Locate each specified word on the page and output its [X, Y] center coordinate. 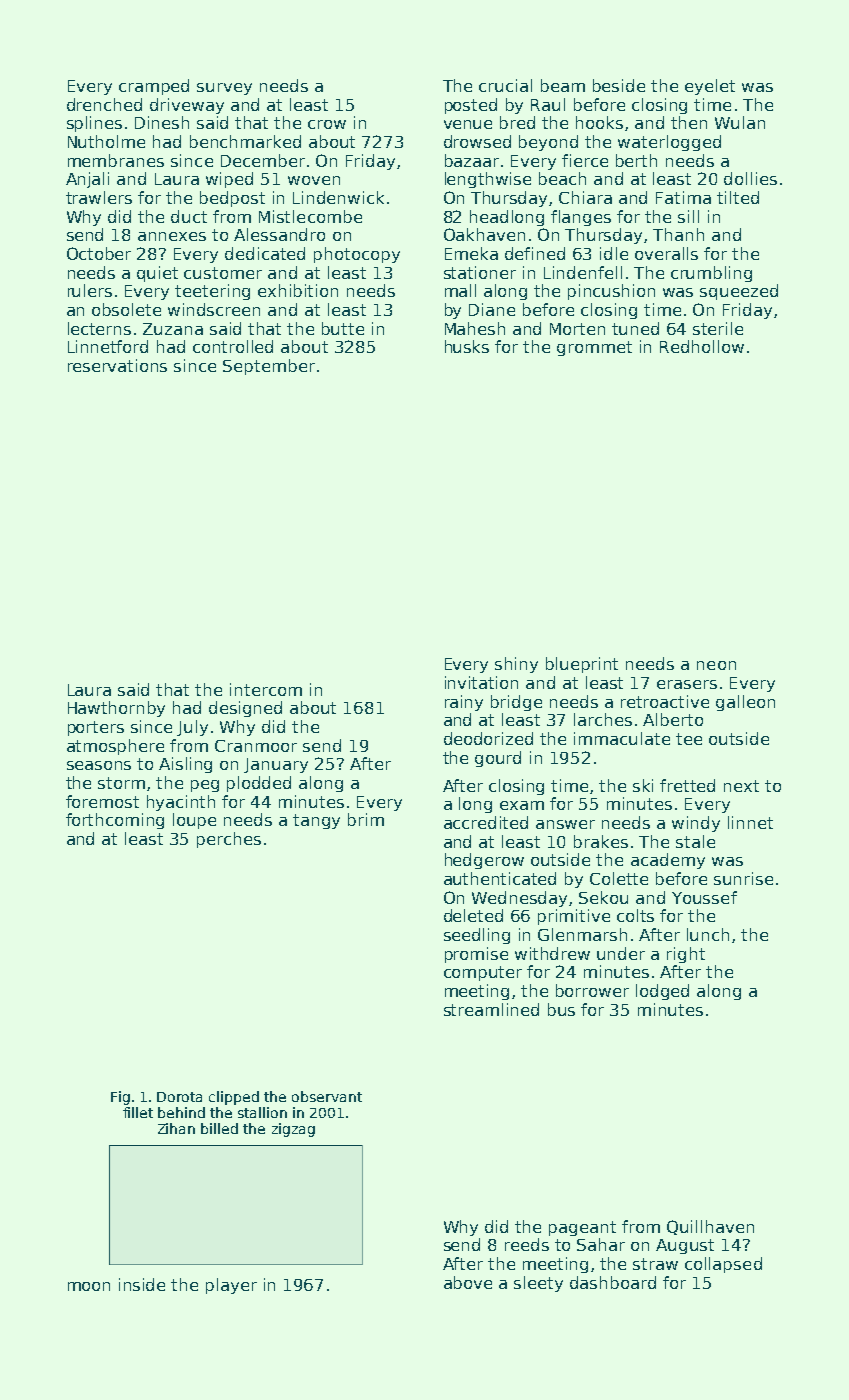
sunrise [743, 878]
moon [89, 1286]
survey [224, 89]
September [269, 367]
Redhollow [702, 346]
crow [327, 124]
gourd [498, 759]
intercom [266, 689]
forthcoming [115, 821]
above [468, 1282]
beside [619, 85]
